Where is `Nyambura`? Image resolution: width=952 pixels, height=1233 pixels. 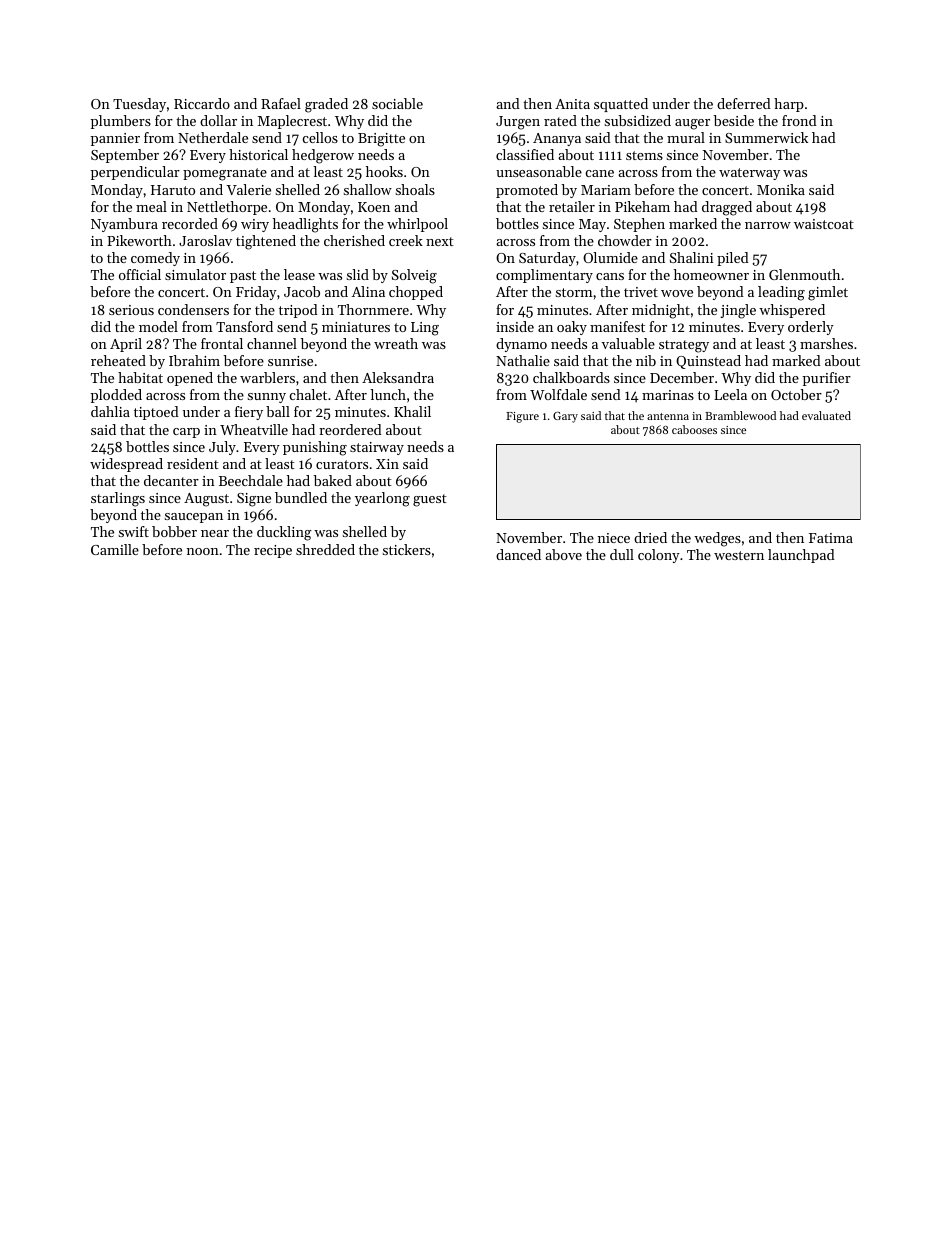 Nyambura is located at coordinates (124, 225).
